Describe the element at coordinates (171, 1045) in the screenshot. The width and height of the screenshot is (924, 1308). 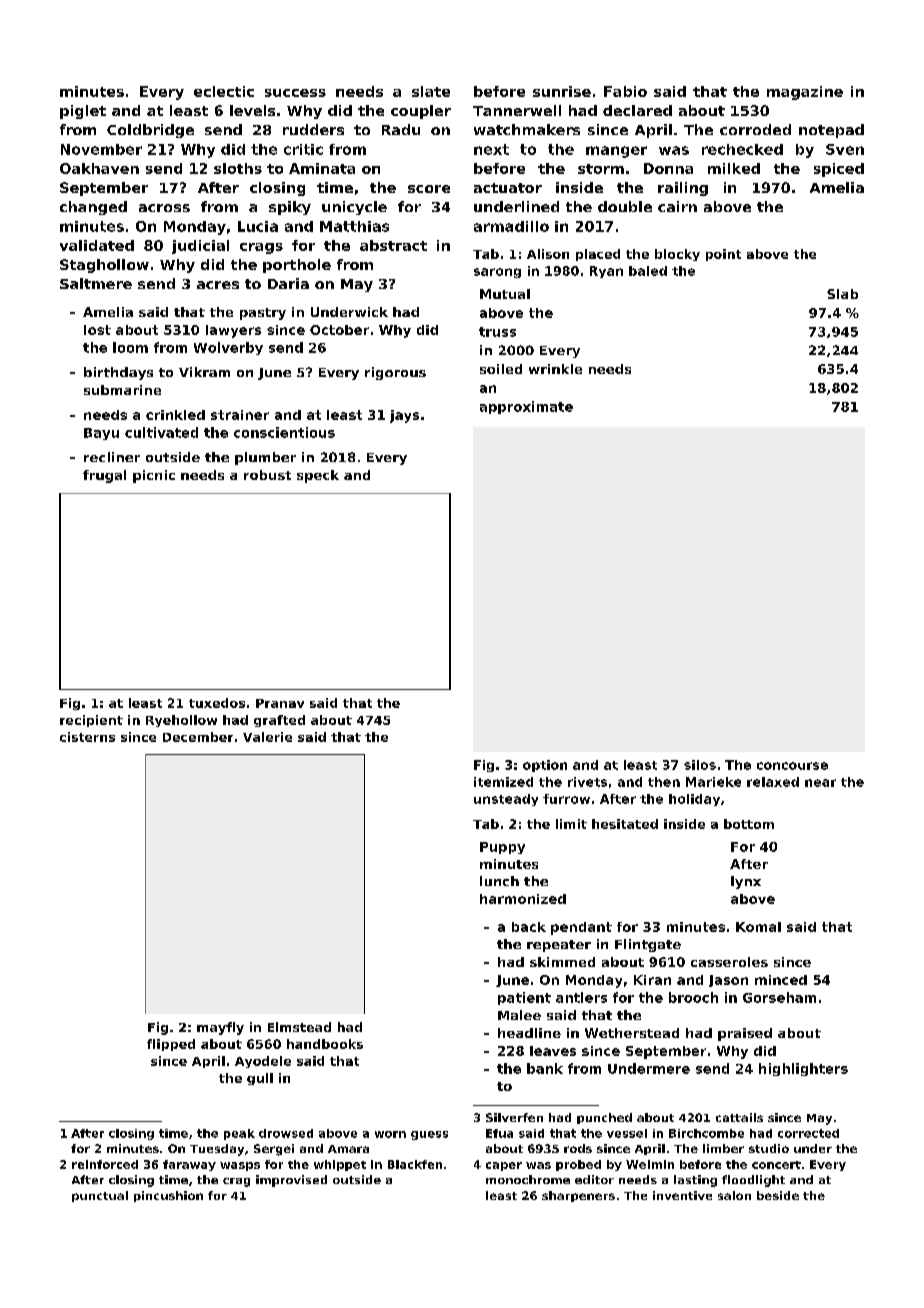
I see `flipped` at that location.
